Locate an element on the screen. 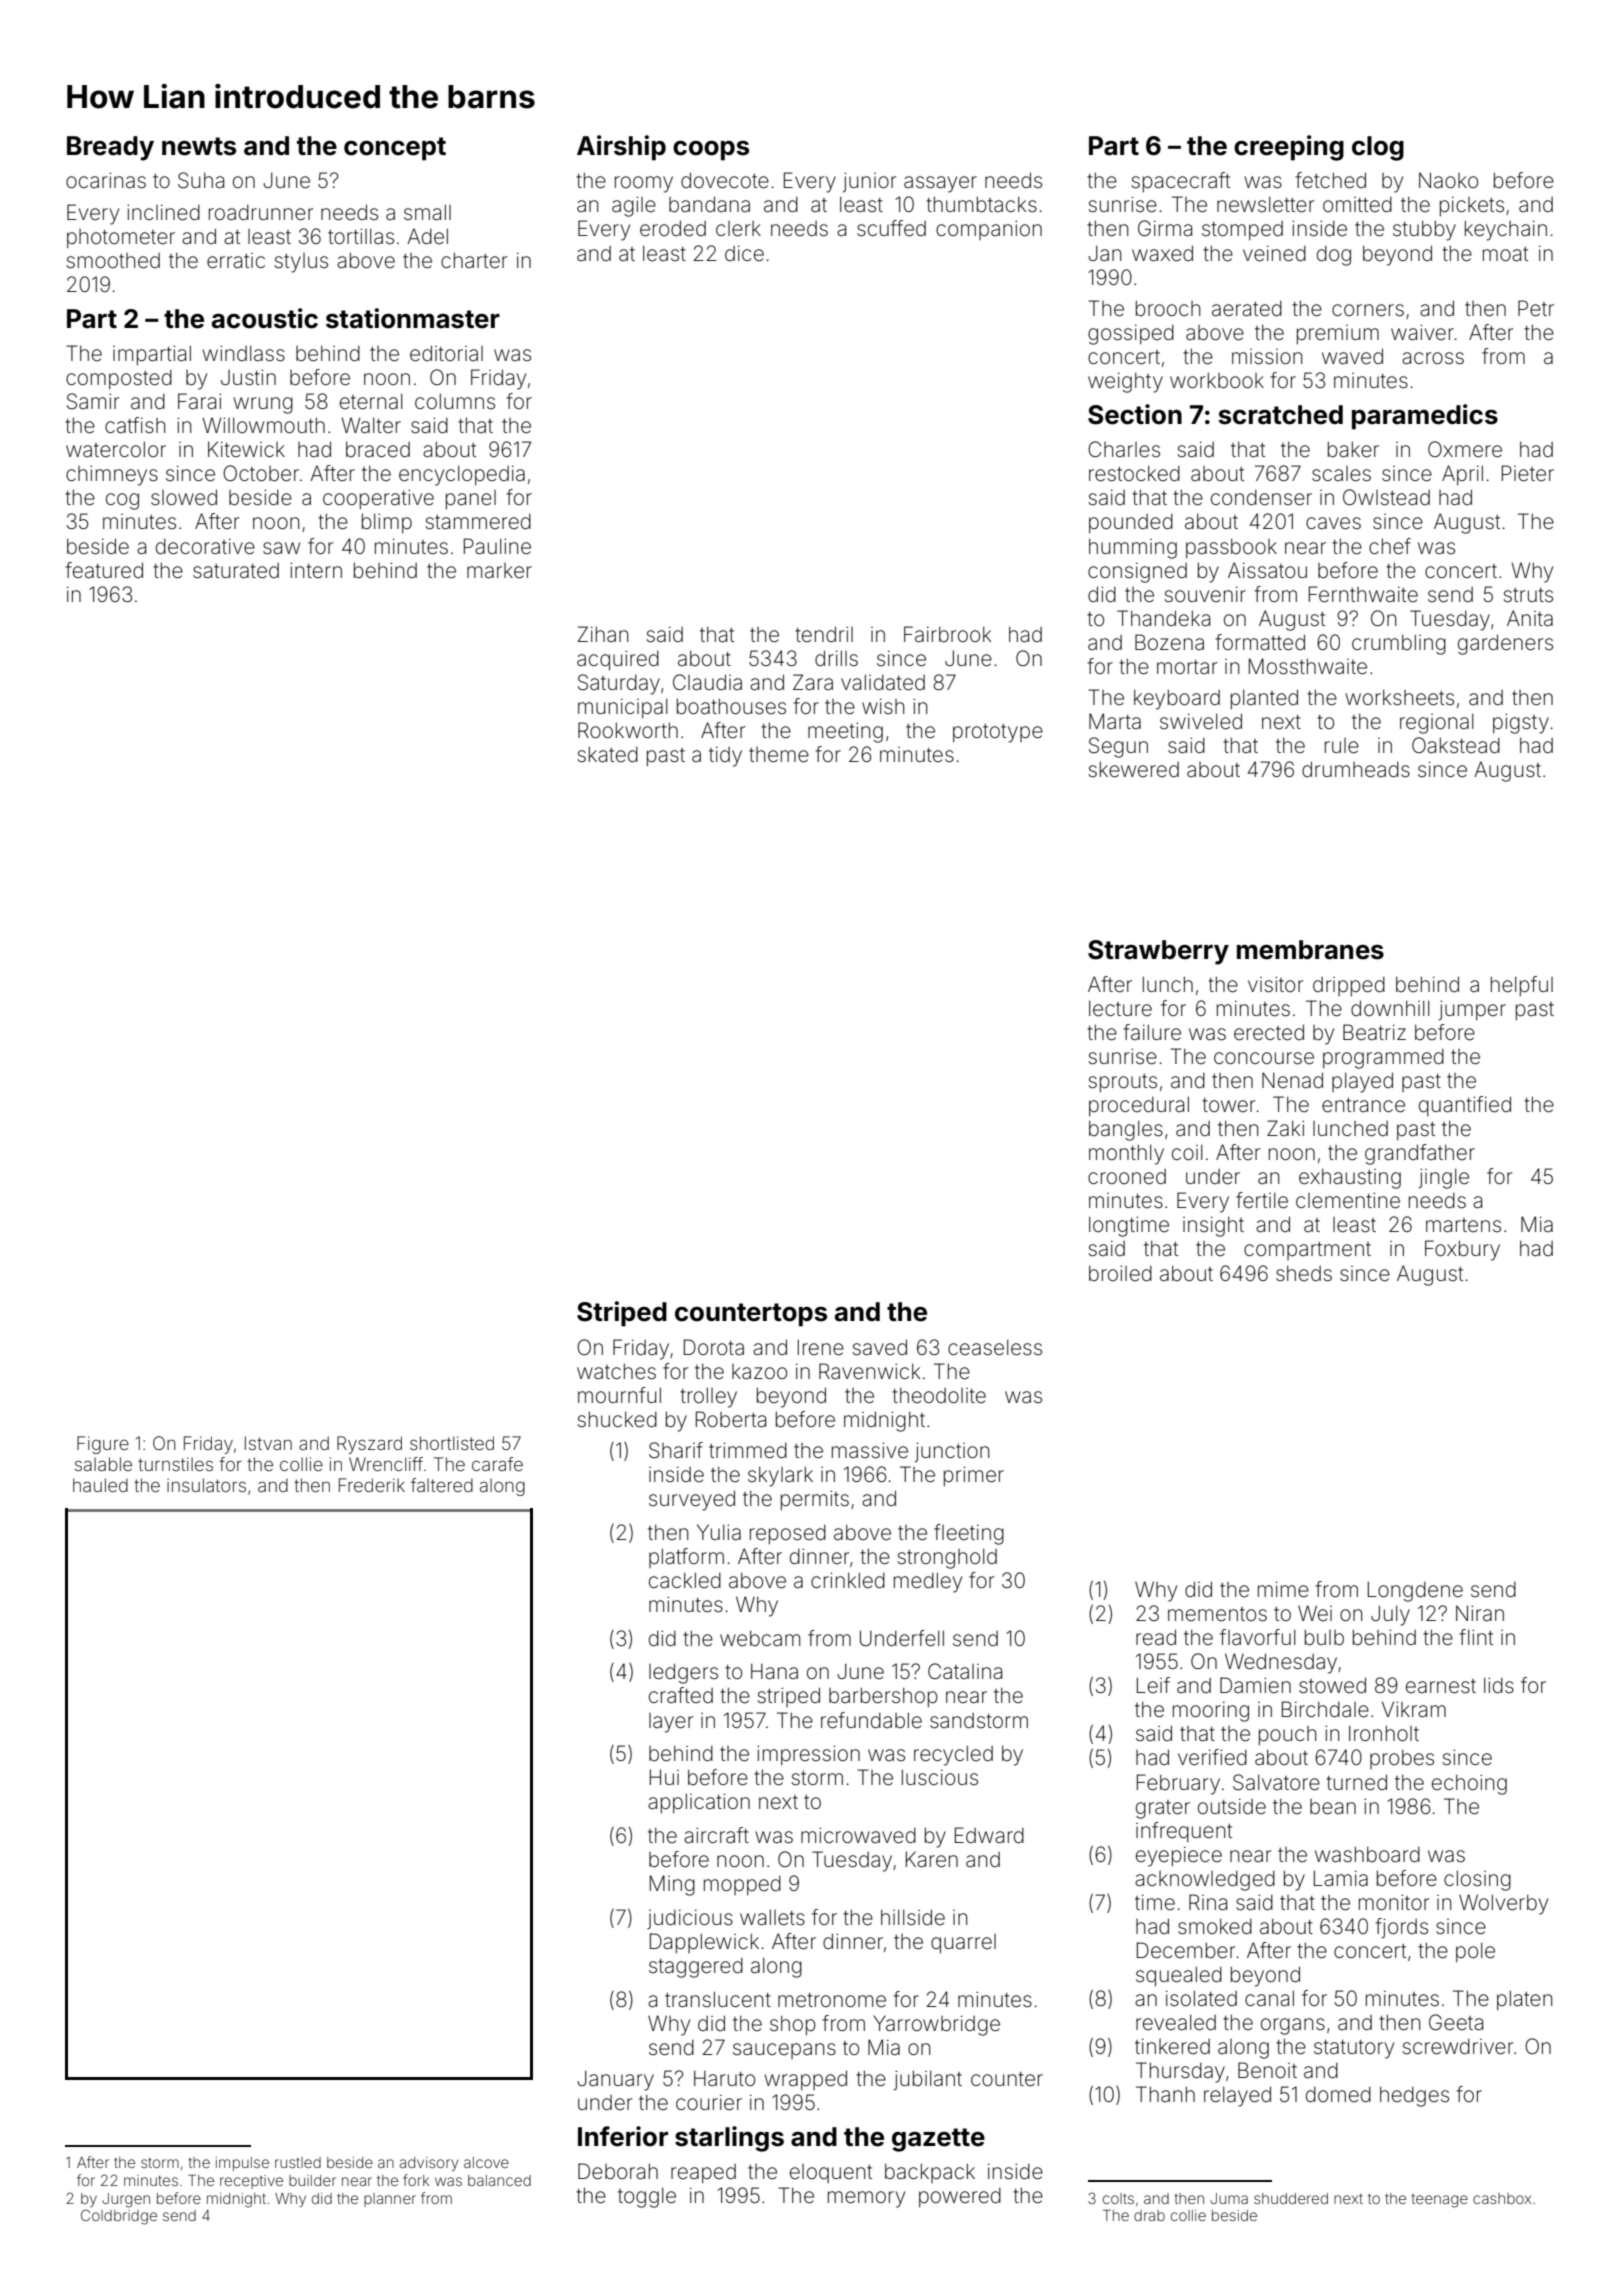  platen is located at coordinates (1524, 2000).
